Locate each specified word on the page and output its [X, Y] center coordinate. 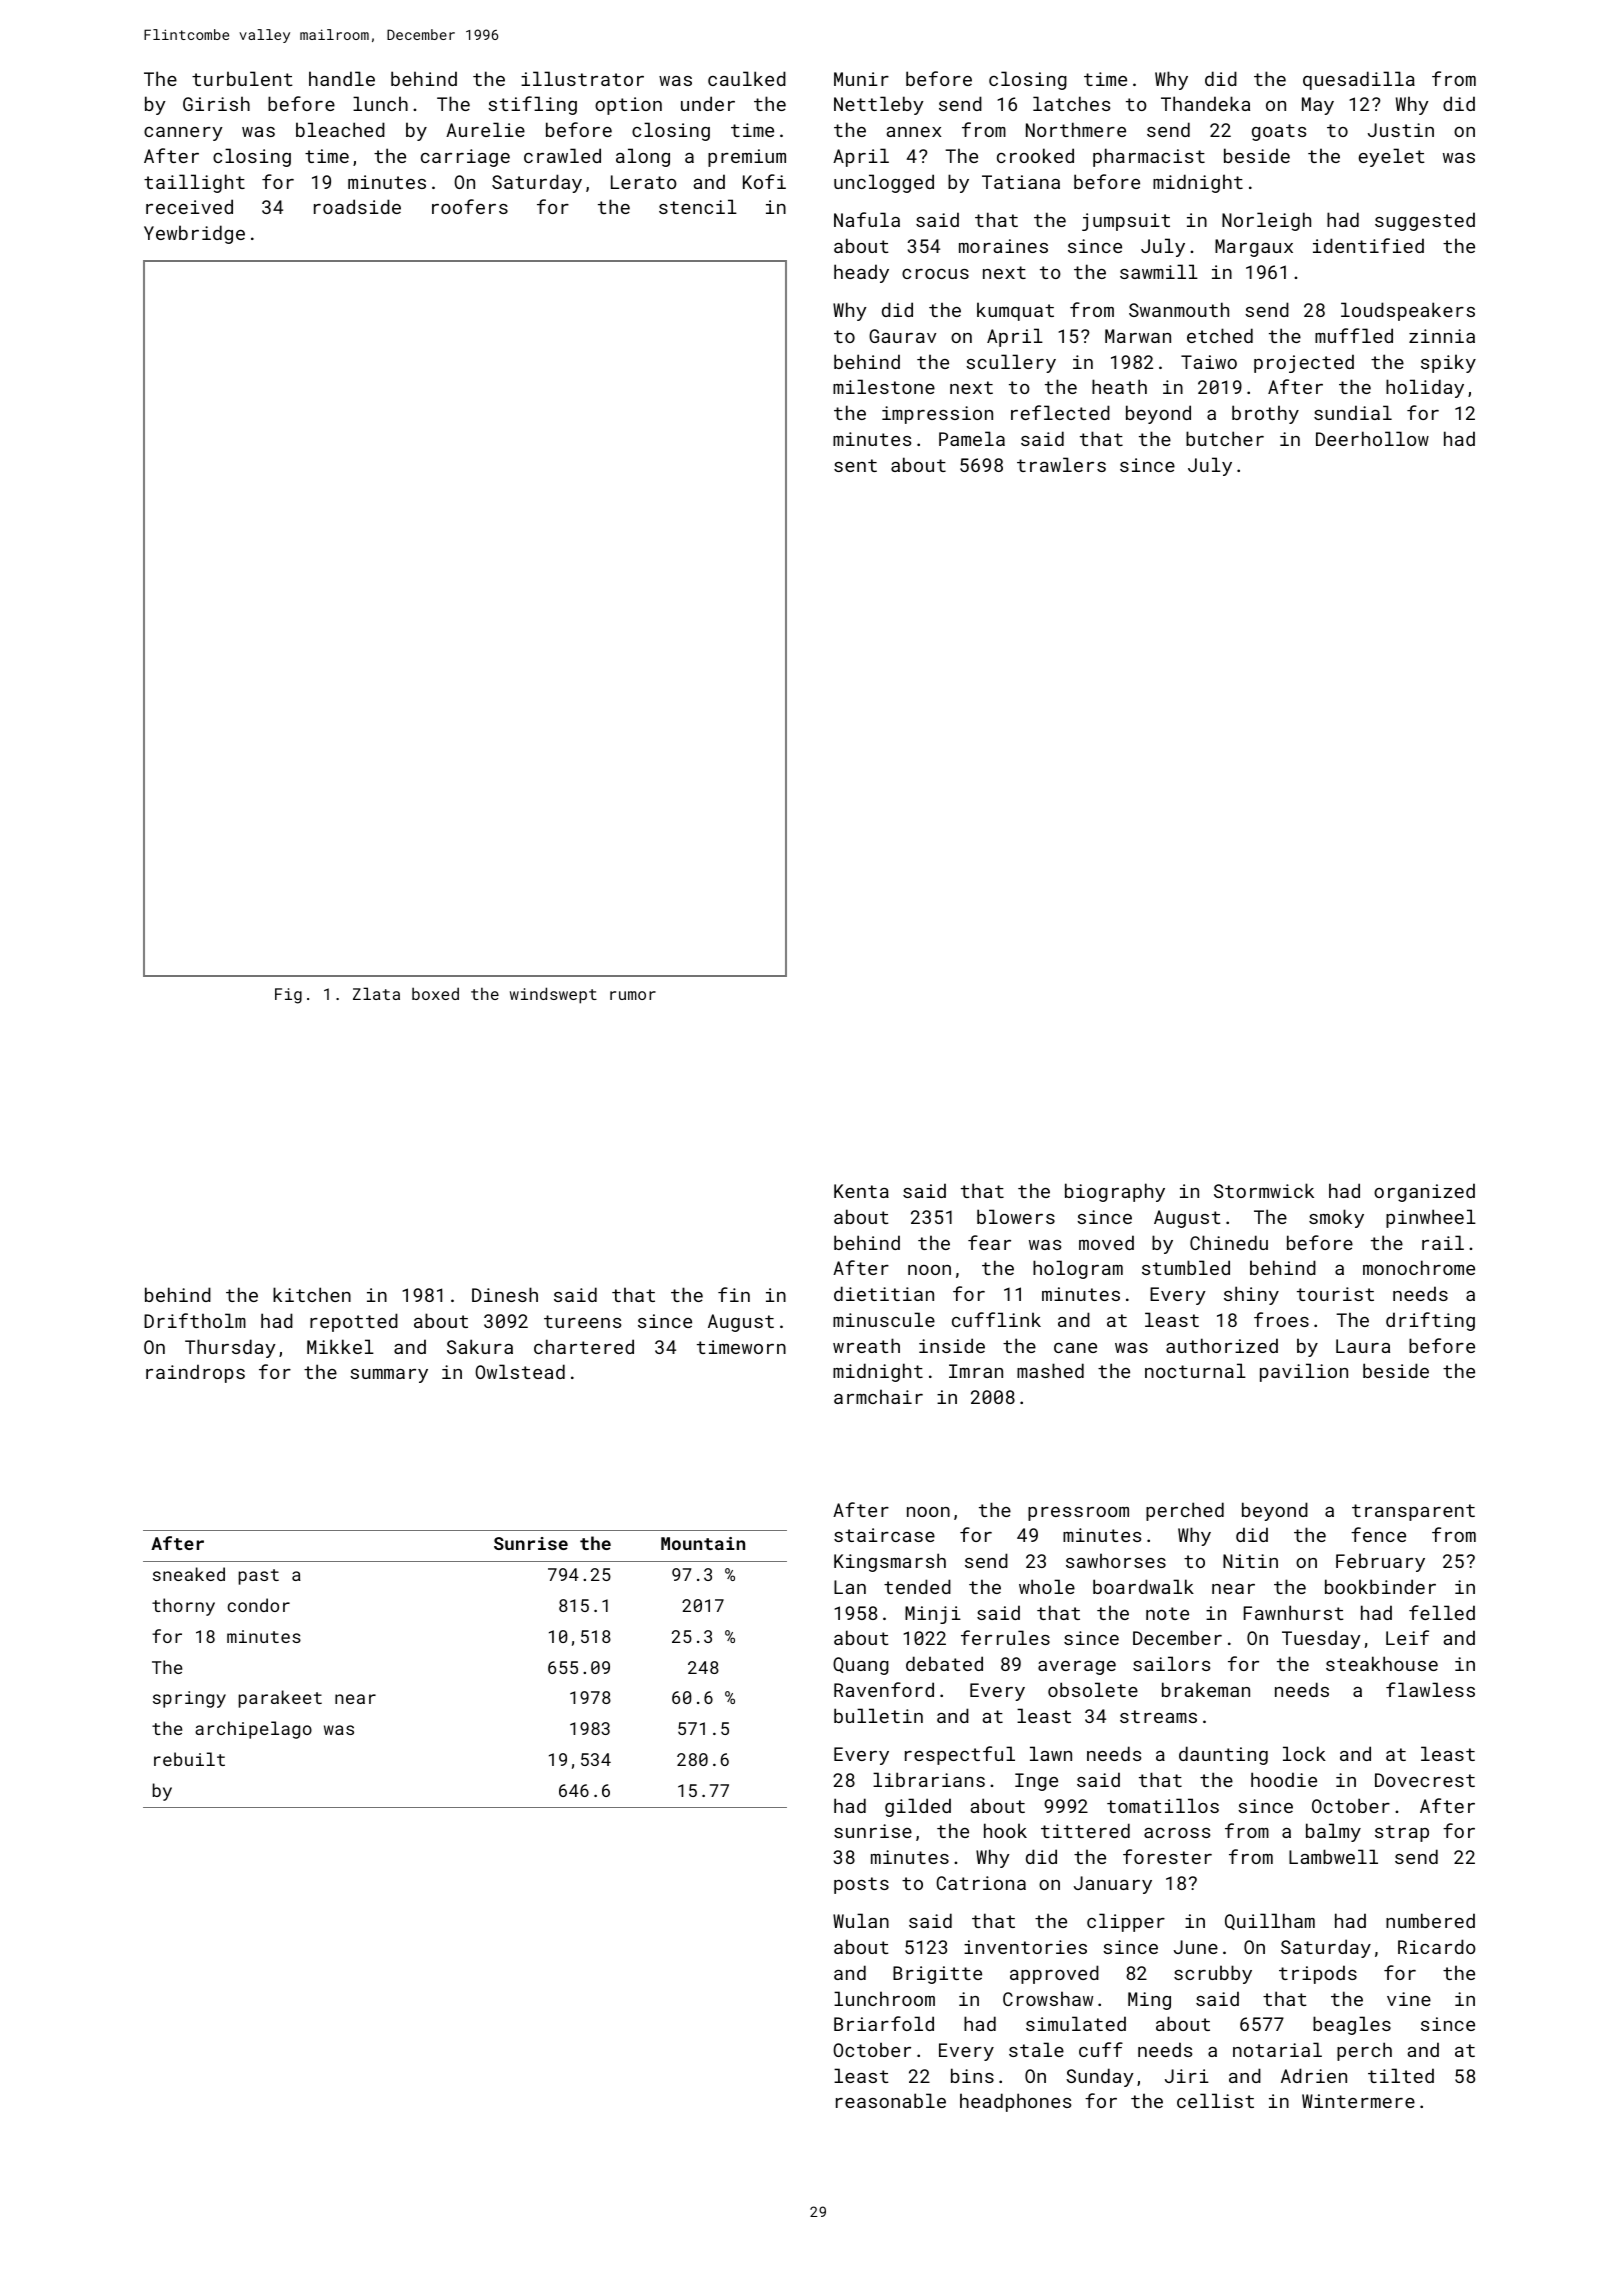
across [1177, 1833]
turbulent [242, 78]
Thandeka [1205, 103]
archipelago [253, 1730]
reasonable [891, 2100]
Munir [861, 79]
